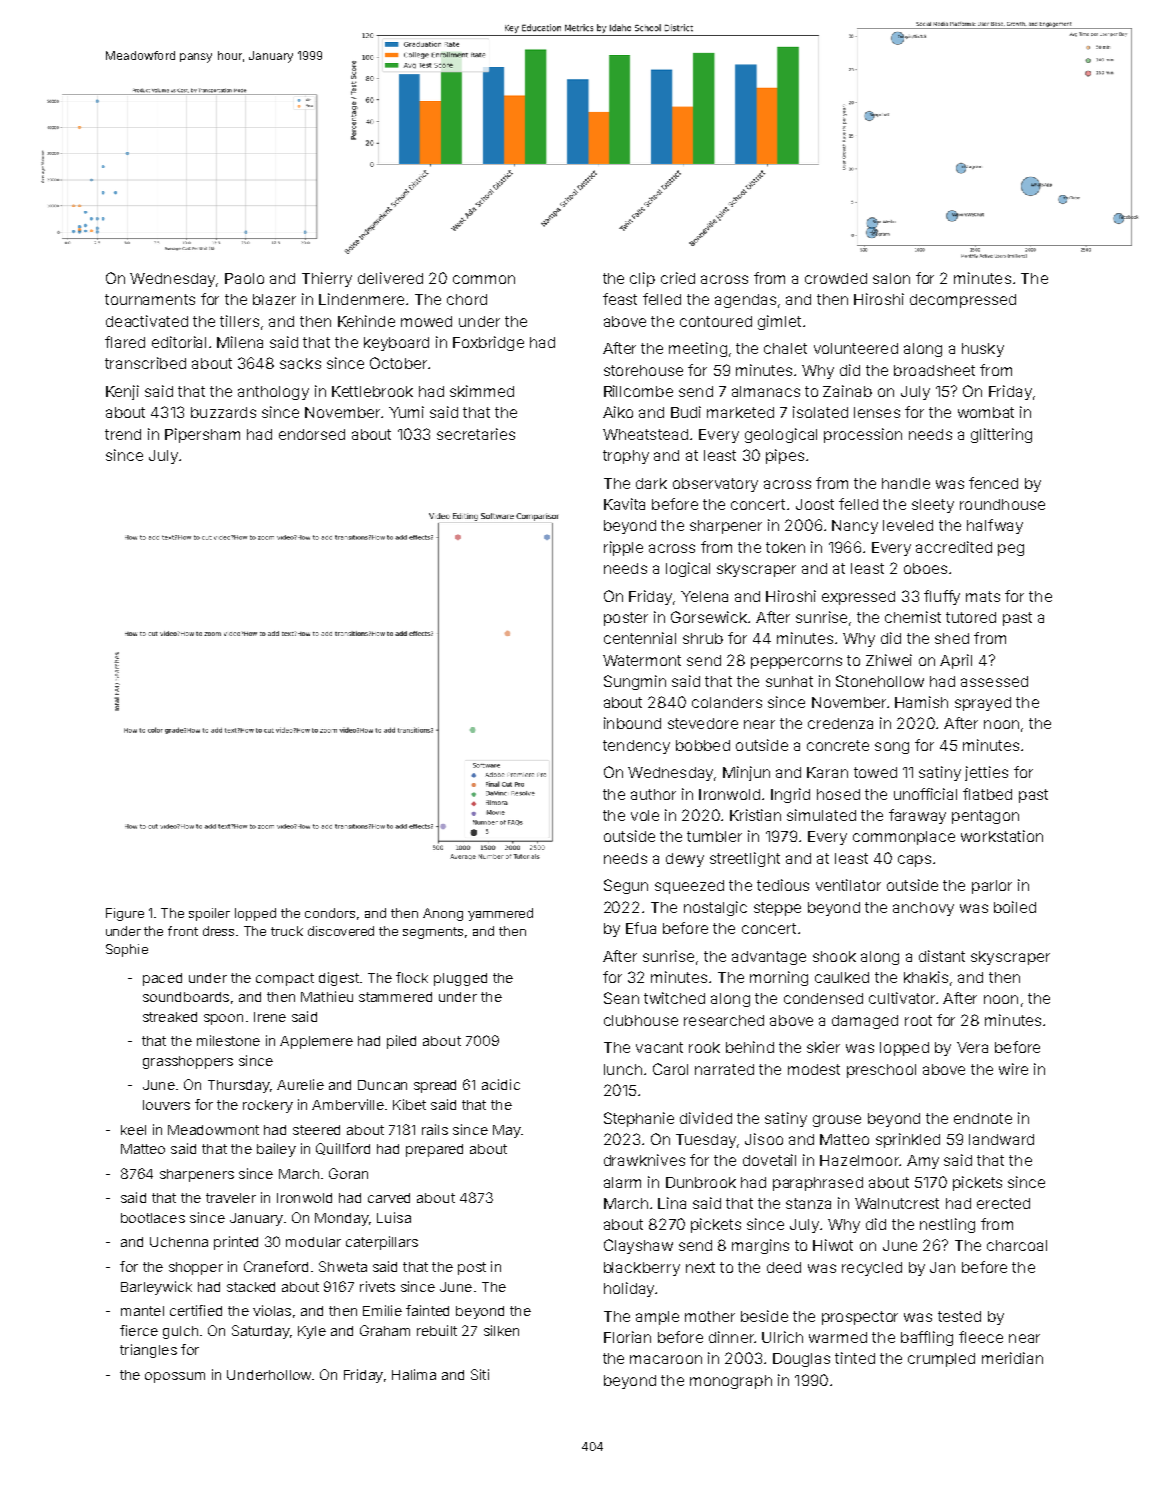 Image resolution: width=1162 pixels, height=1504 pixels. I want to click on condensed, so click(823, 998).
